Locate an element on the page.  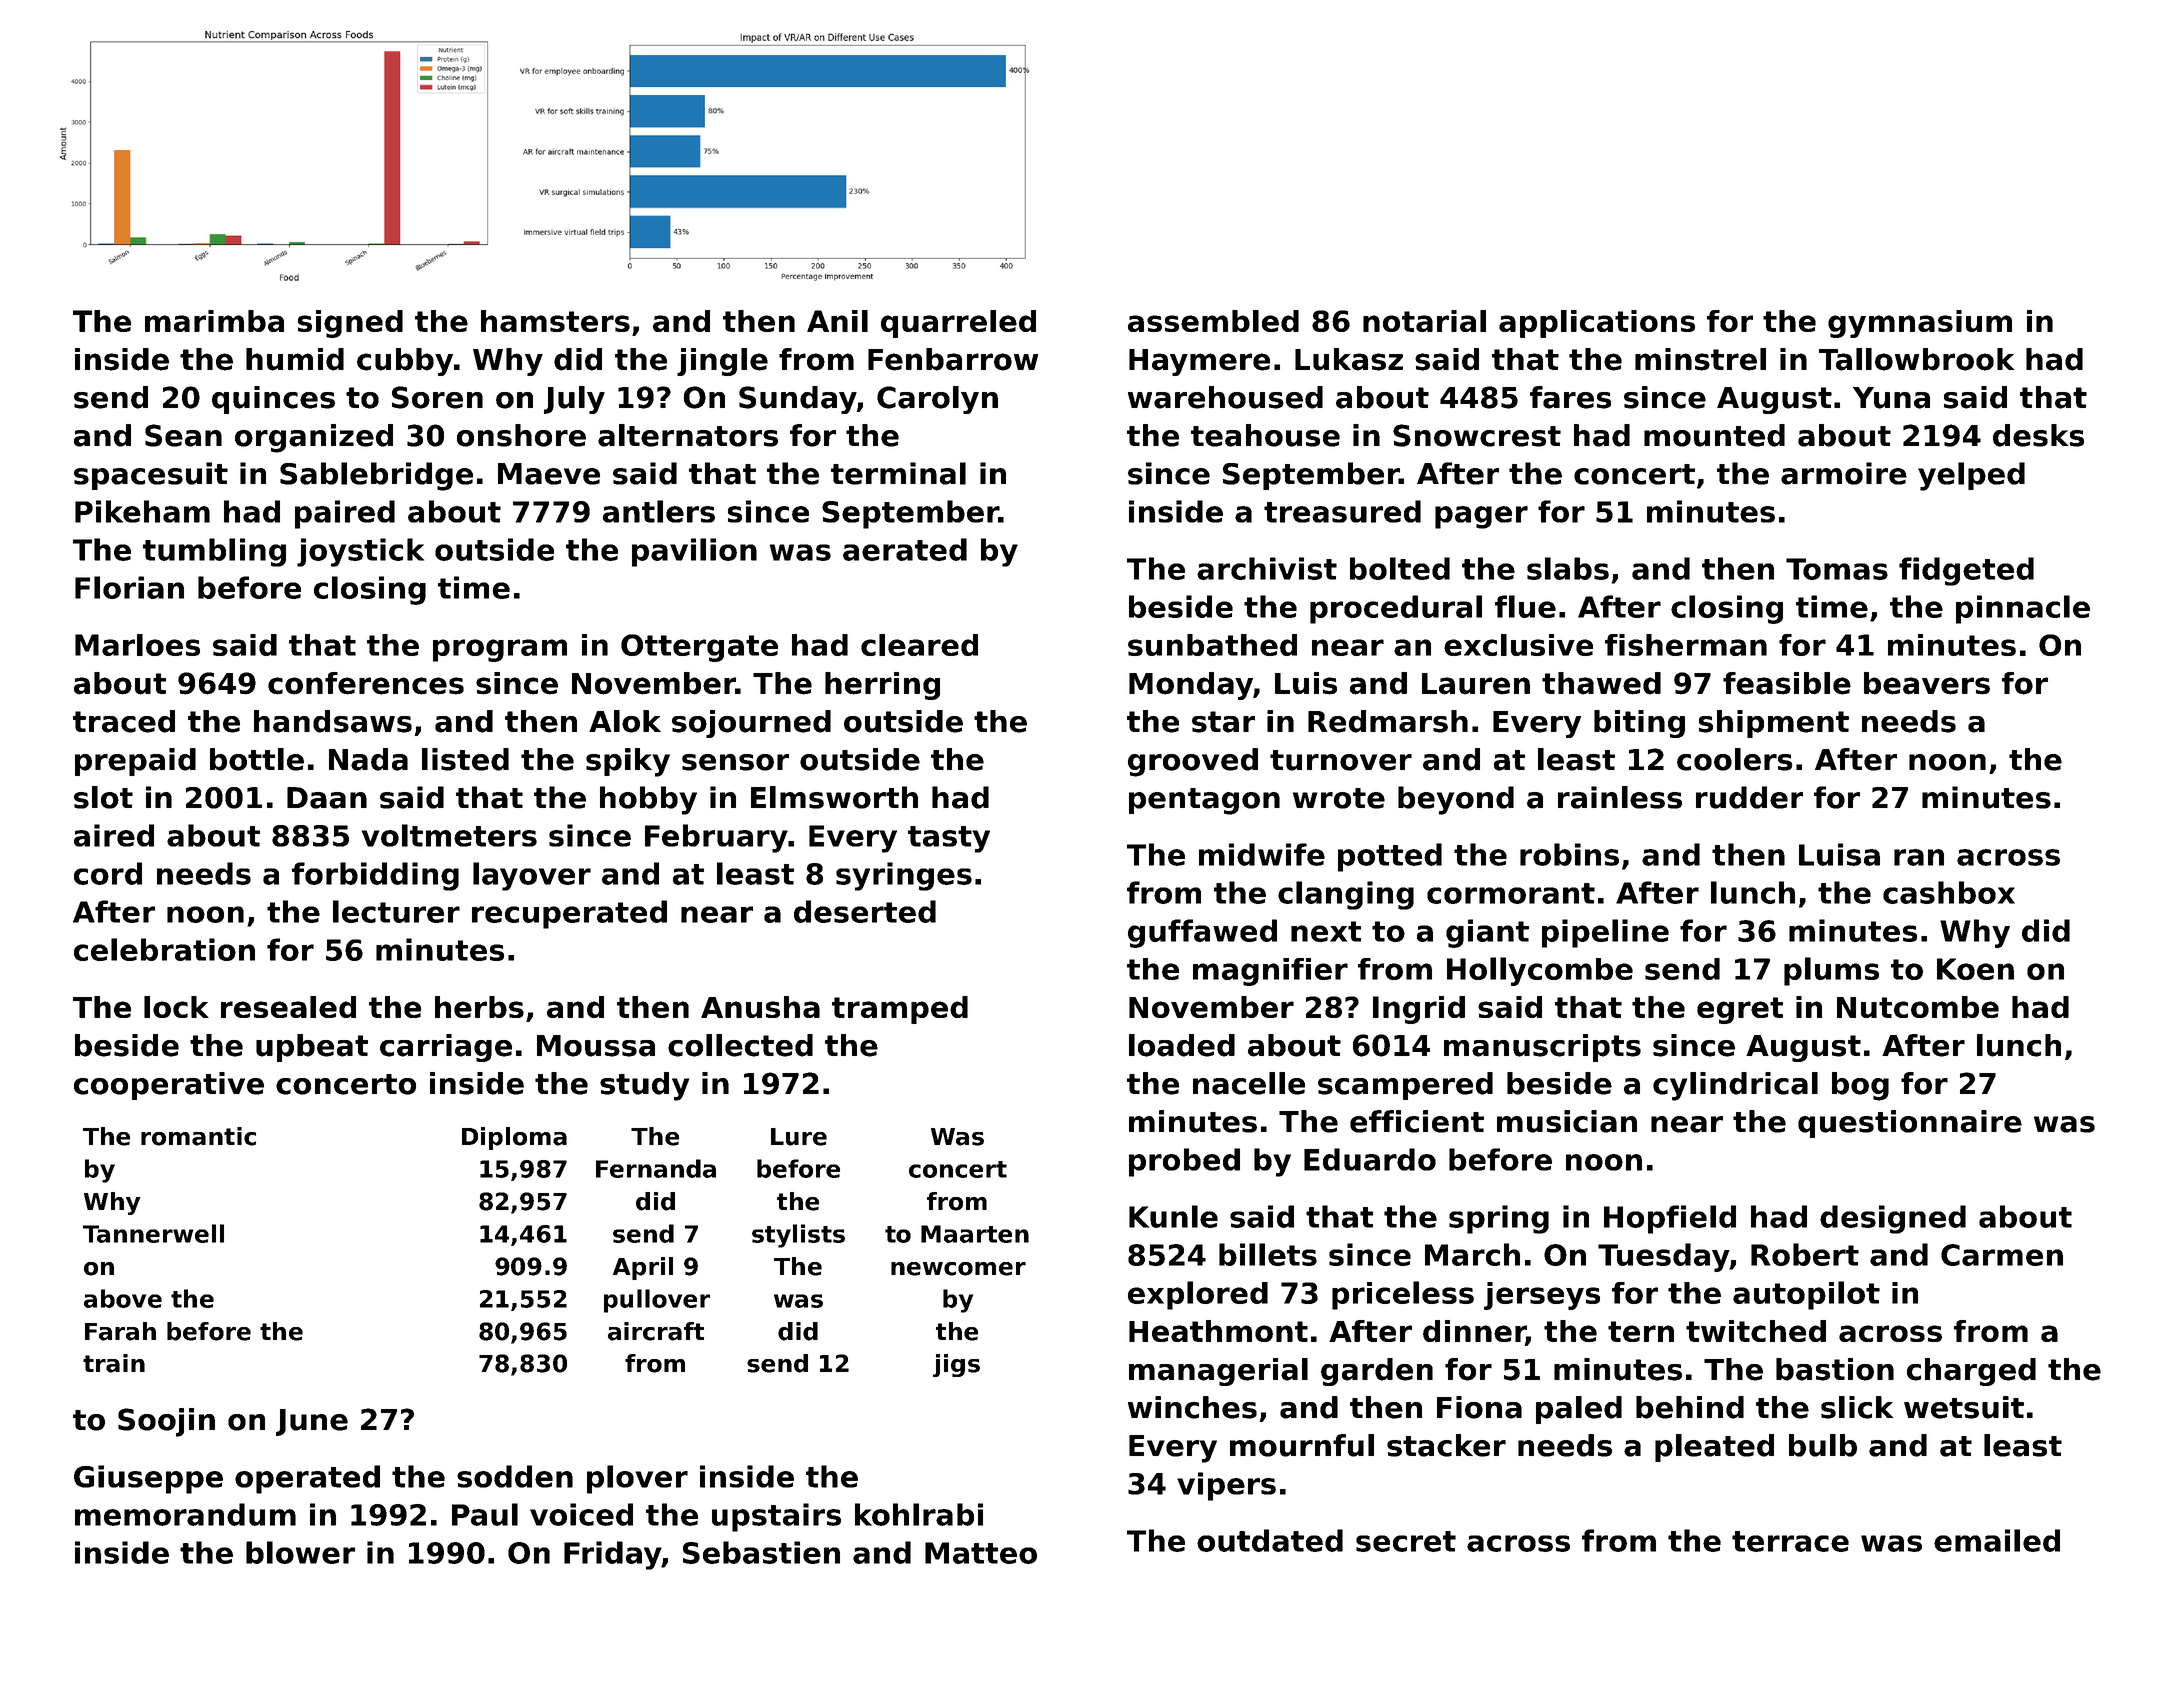
Carolyn is located at coordinates (937, 400).
